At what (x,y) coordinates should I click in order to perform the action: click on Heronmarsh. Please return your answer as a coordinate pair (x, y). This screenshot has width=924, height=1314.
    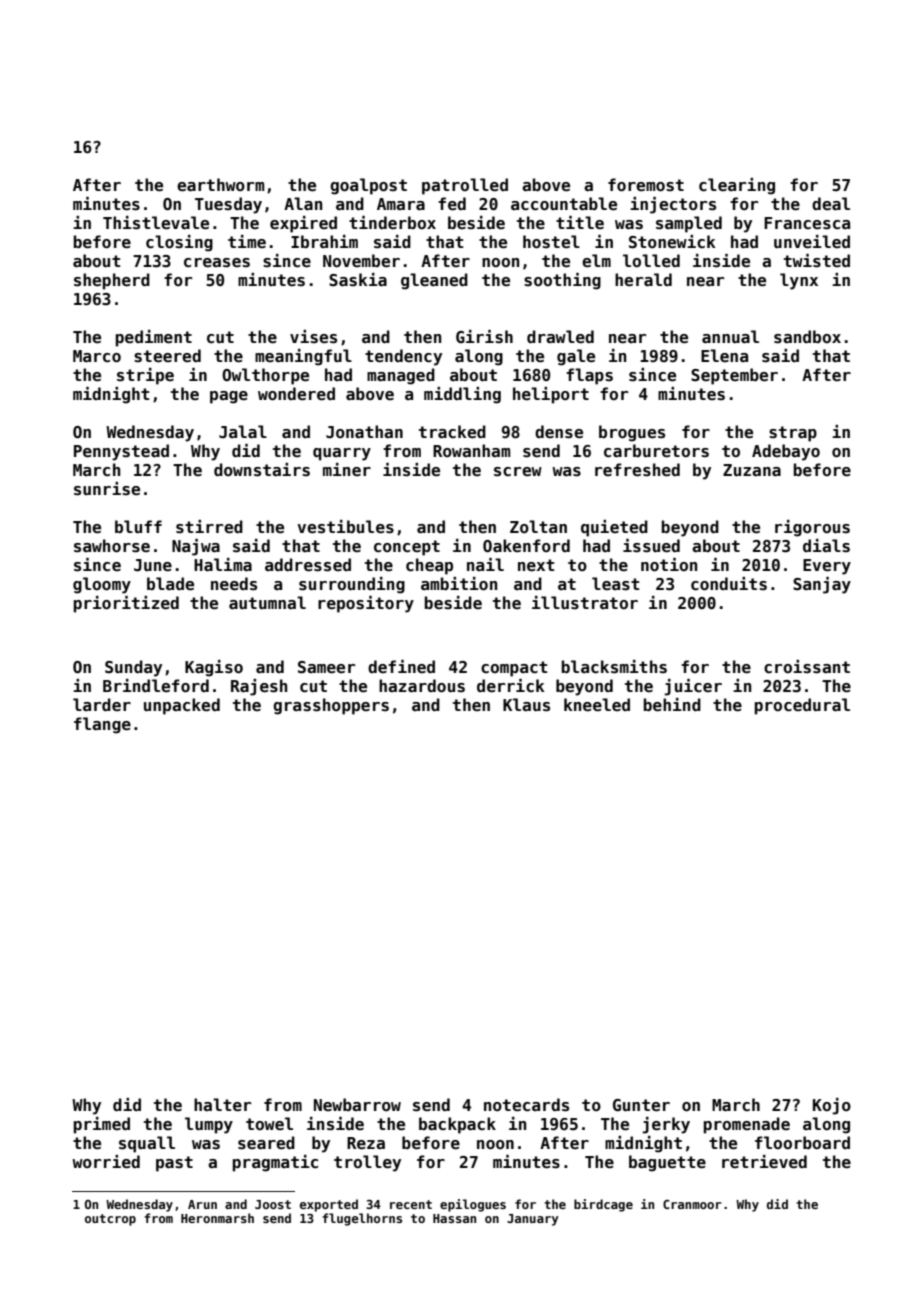
    Looking at the image, I should click on (217, 1218).
